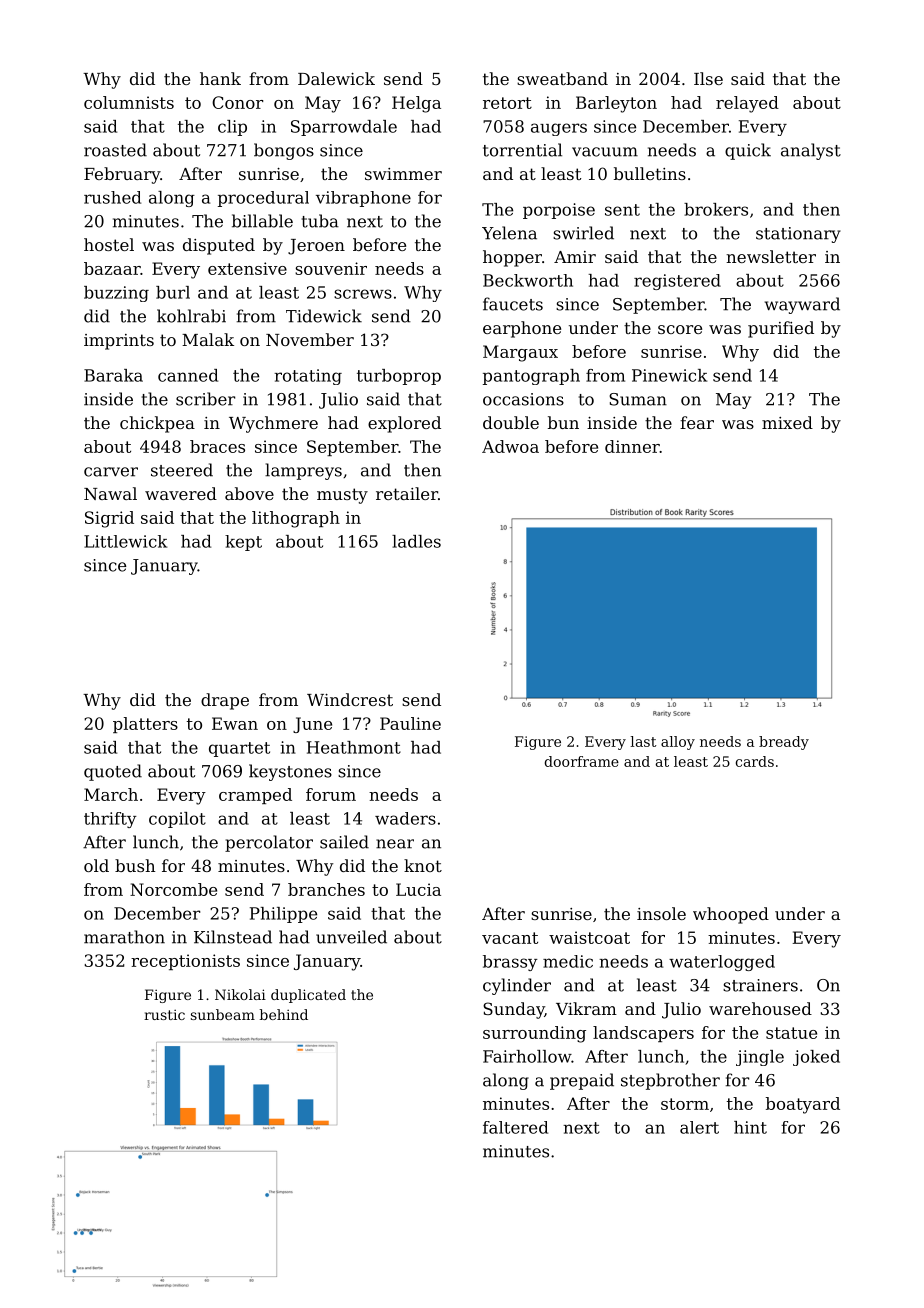 Image resolution: width=924 pixels, height=1308 pixels. I want to click on wayward, so click(802, 305).
